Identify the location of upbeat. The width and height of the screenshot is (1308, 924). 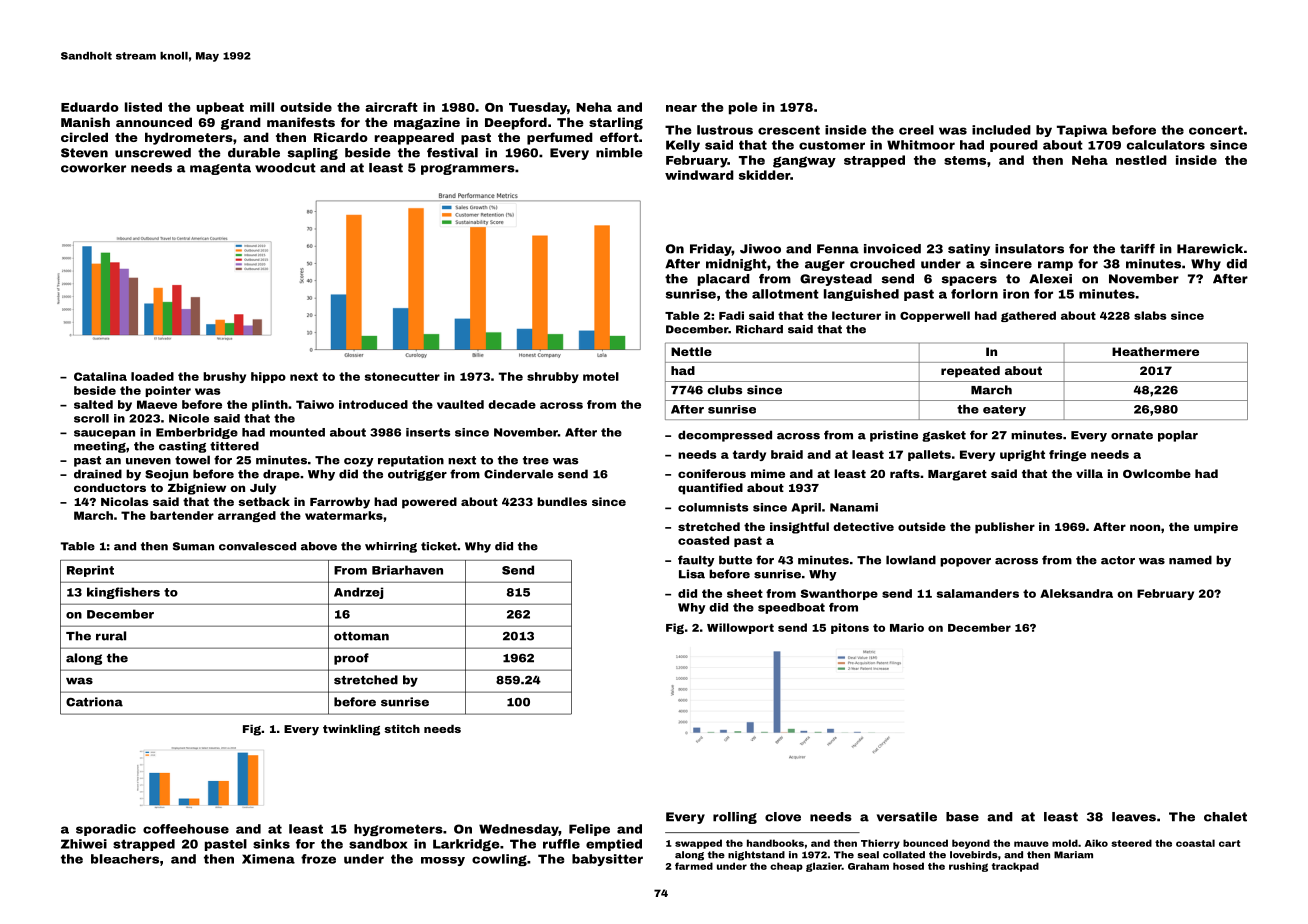
(220, 108).
